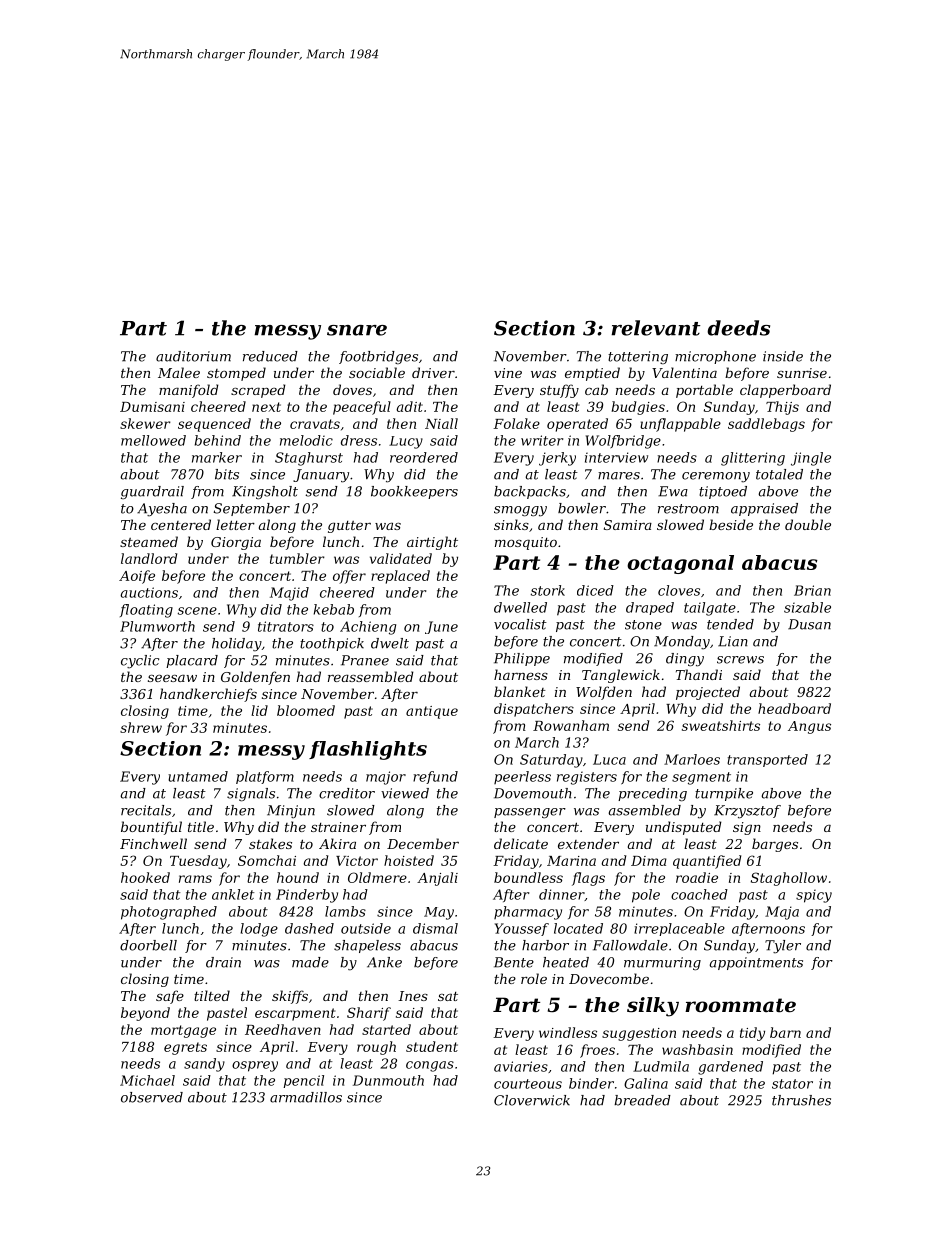  Describe the element at coordinates (782, 408) in the document. I see `Thijs` at that location.
